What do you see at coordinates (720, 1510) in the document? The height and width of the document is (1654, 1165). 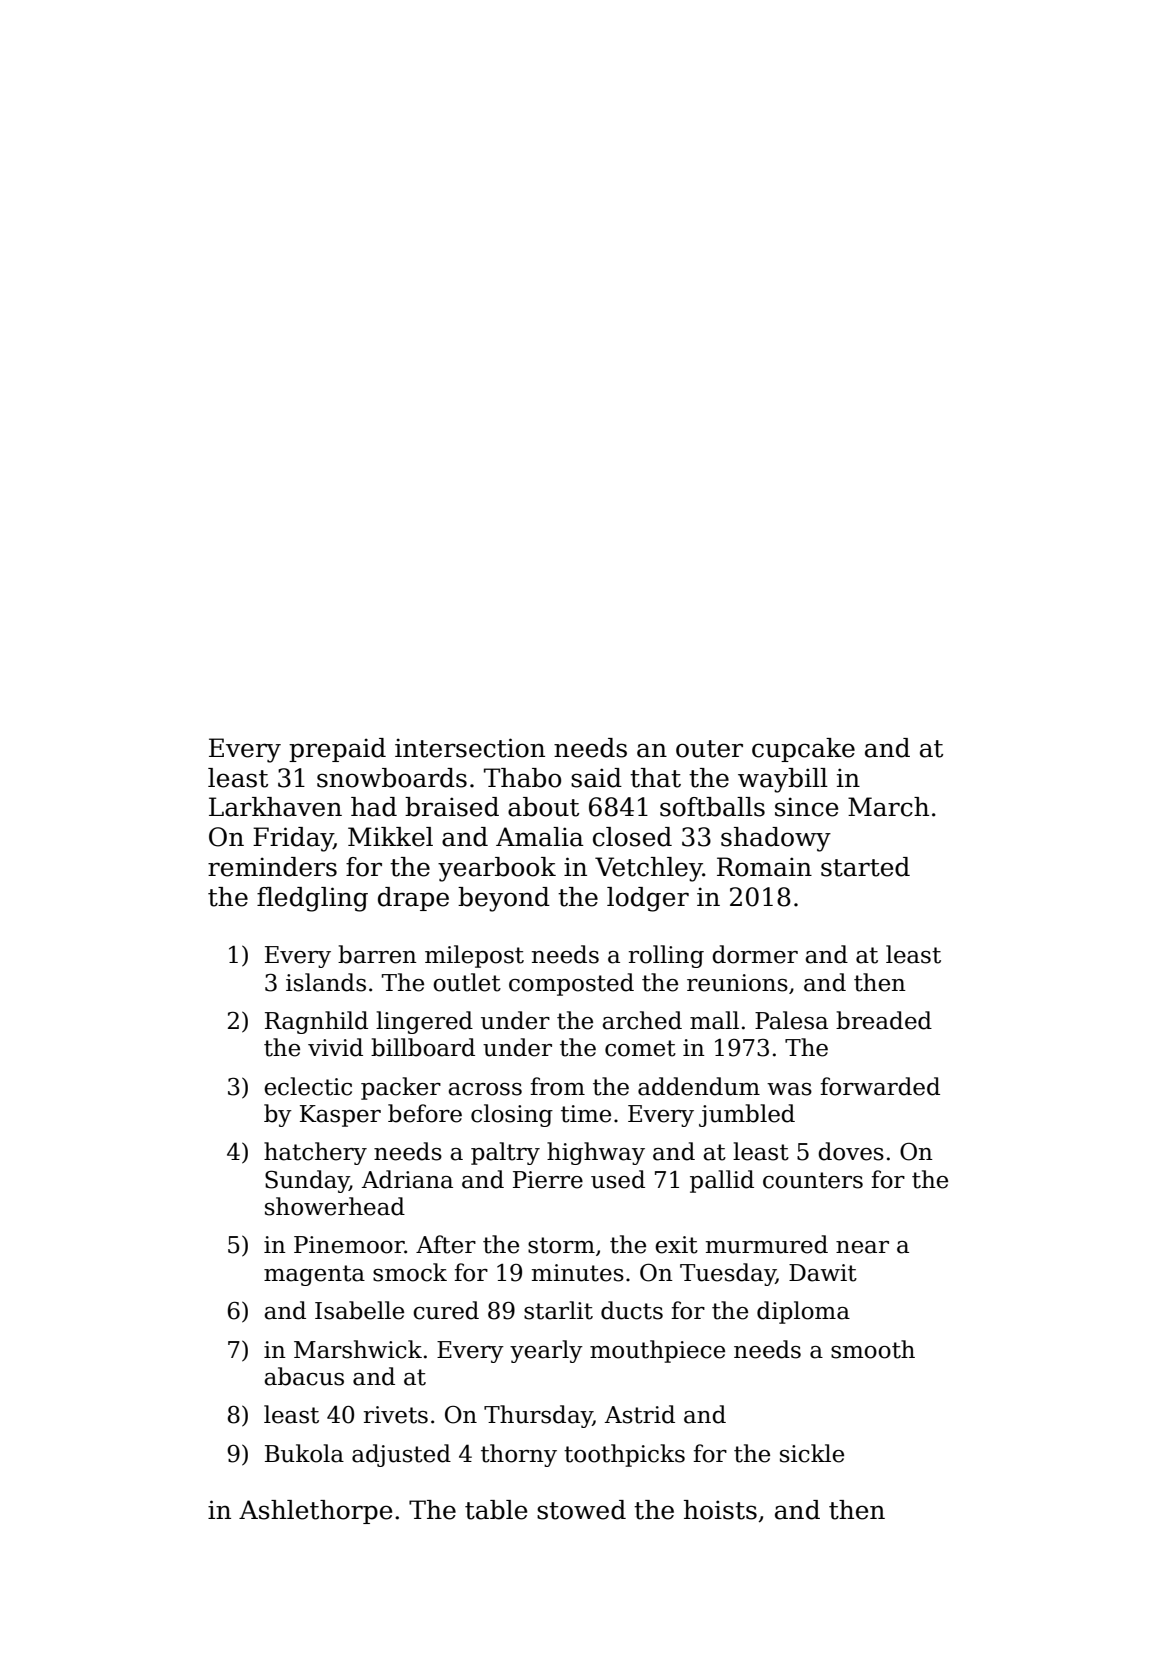 I see `hoists` at bounding box center [720, 1510].
